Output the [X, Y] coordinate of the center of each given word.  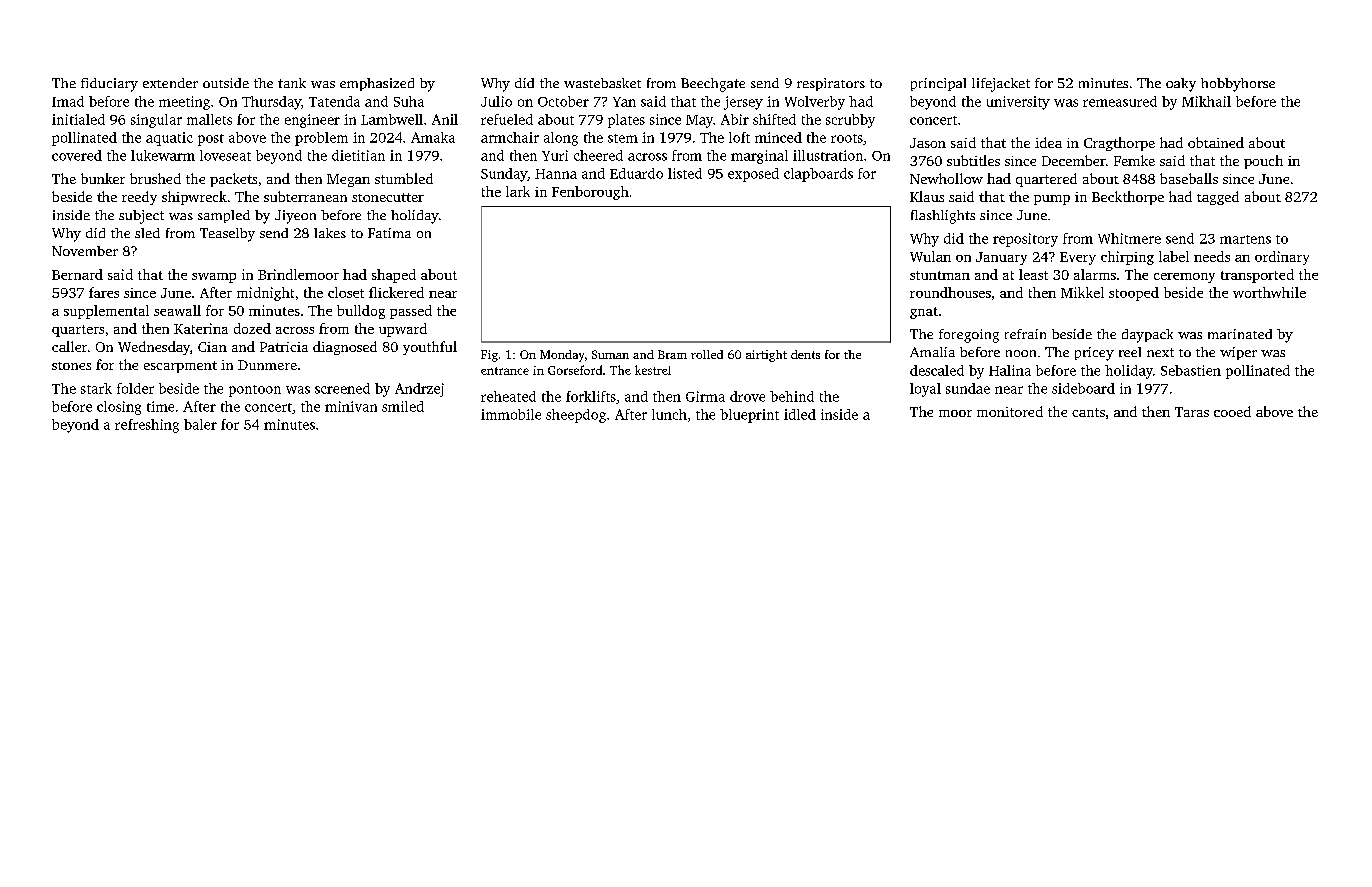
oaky [1181, 85]
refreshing [147, 426]
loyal [925, 390]
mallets [209, 119]
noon [1021, 353]
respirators [831, 84]
